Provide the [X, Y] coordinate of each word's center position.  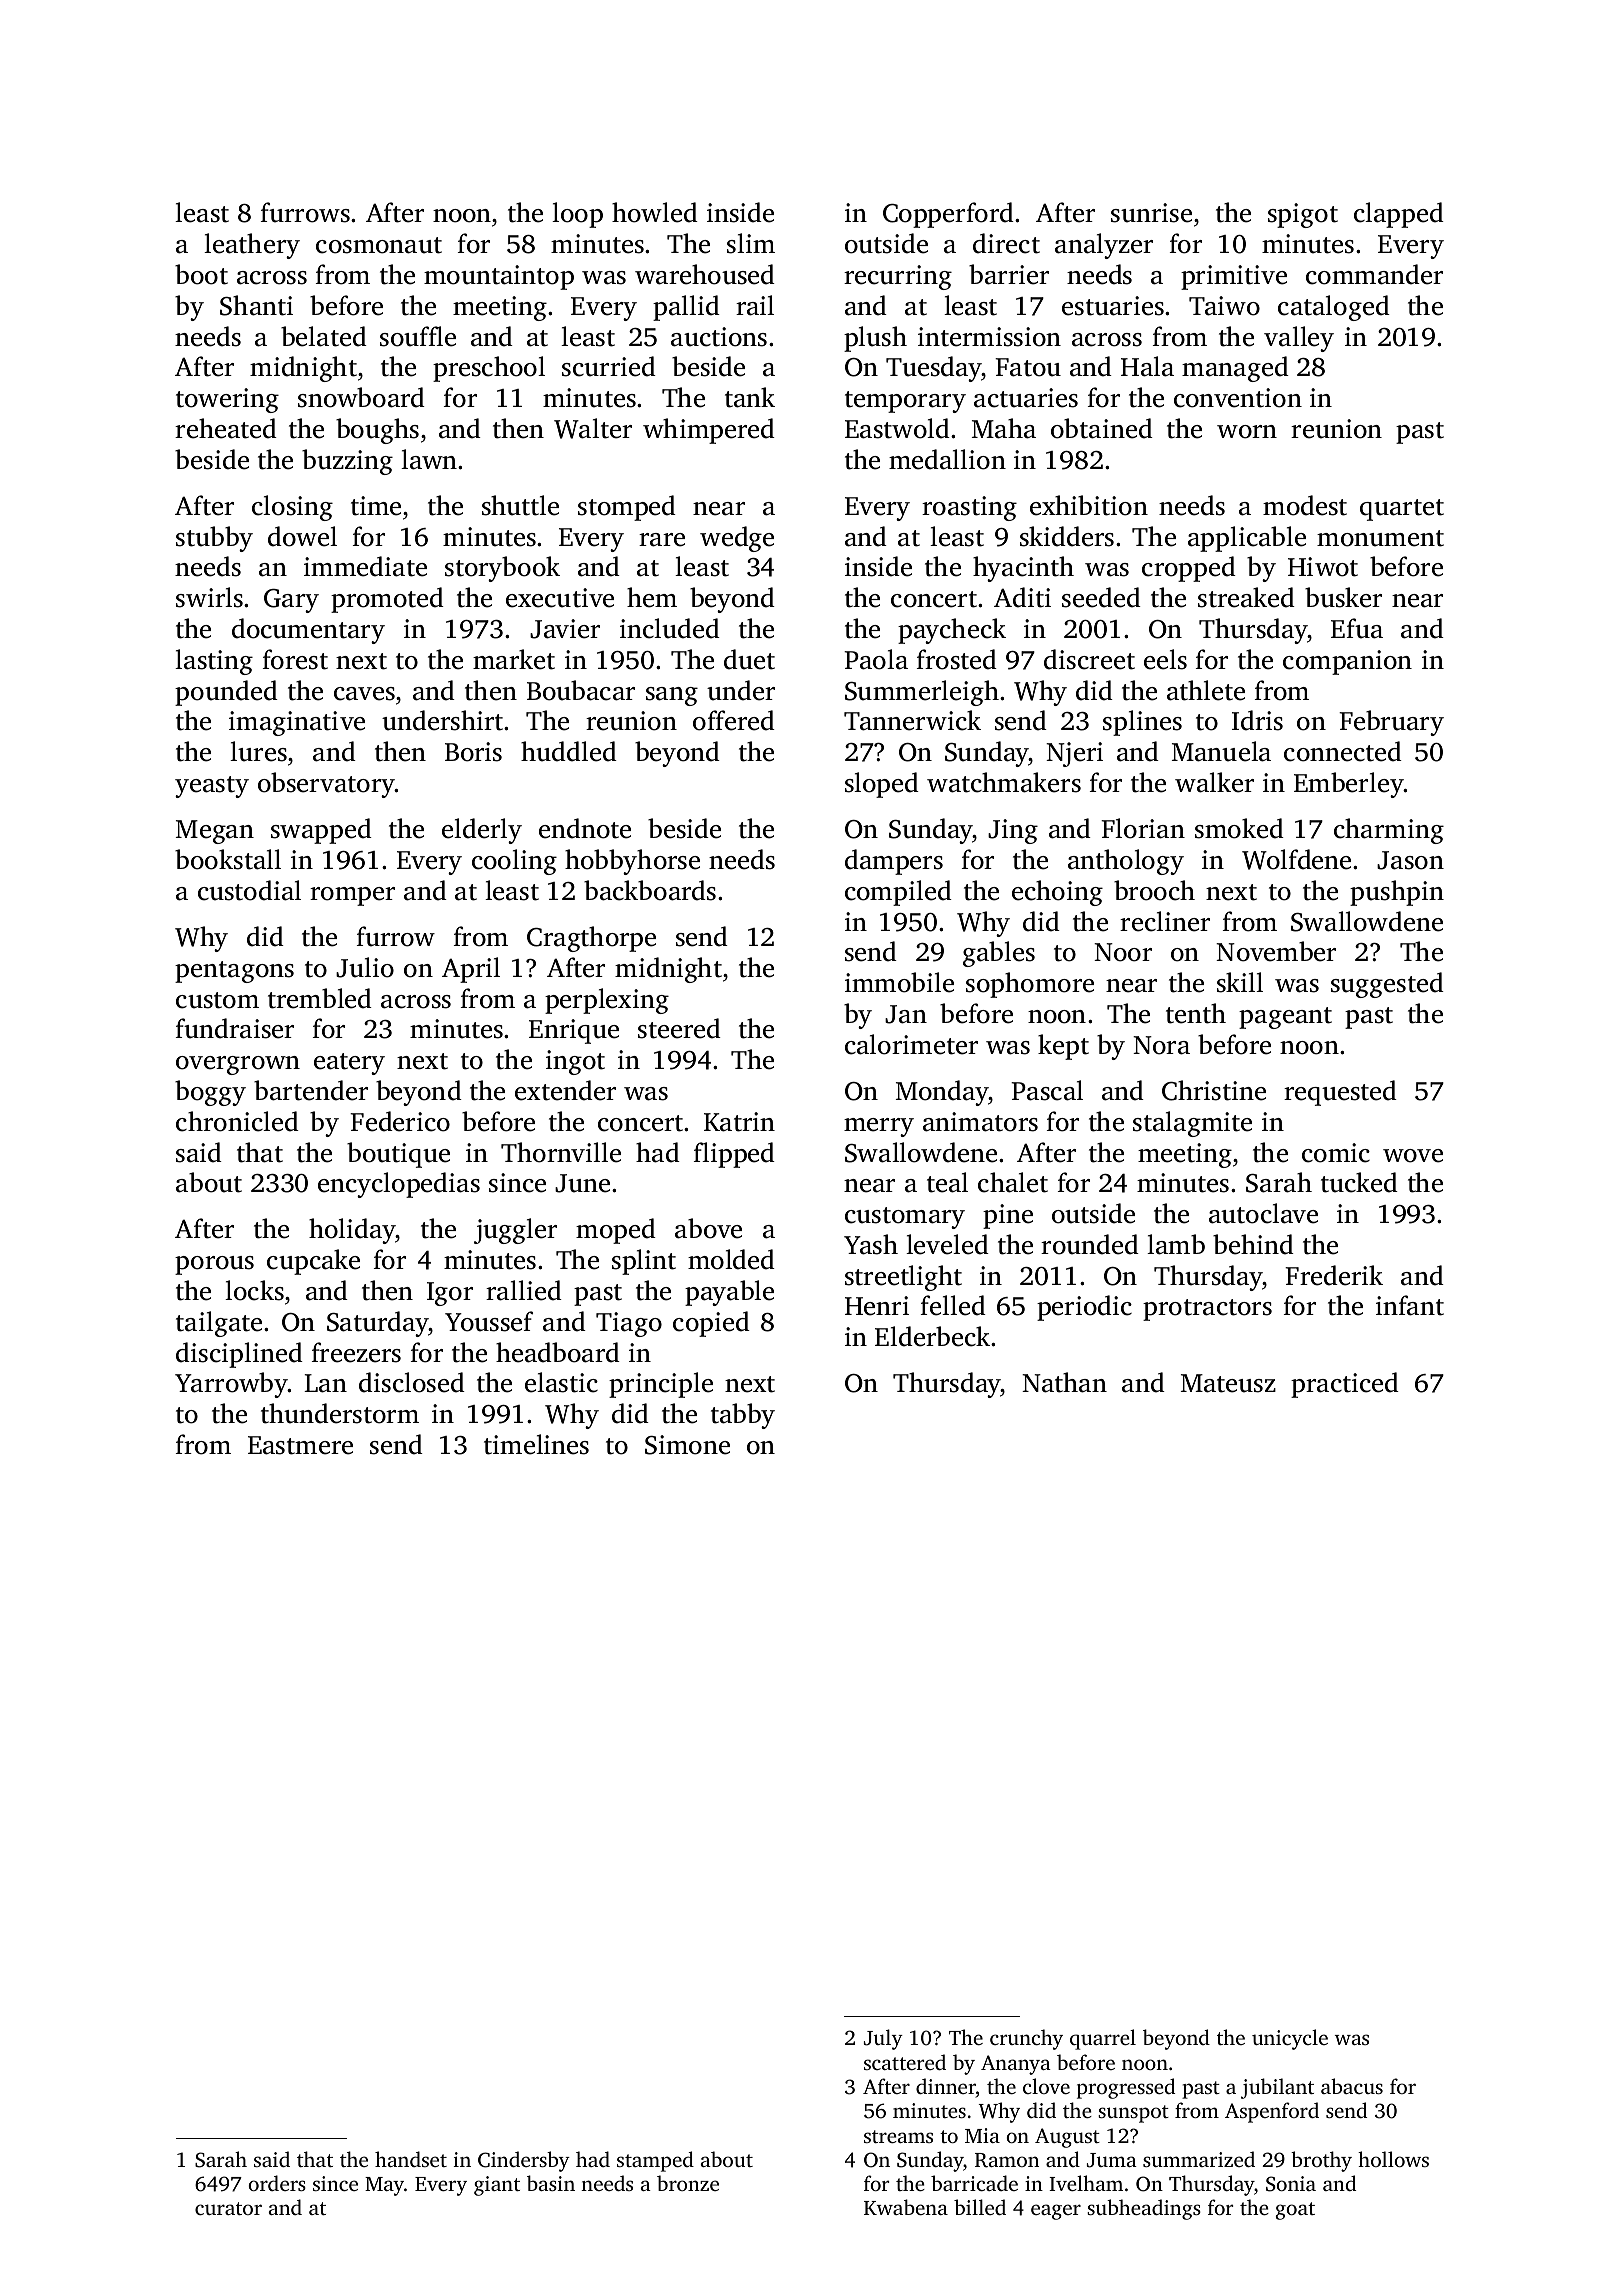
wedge [737, 539]
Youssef [489, 1321]
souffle [418, 336]
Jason [1410, 860]
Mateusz [1228, 1383]
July [883, 2039]
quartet [1402, 510]
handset [411, 2159]
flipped [734, 1155]
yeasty [212, 787]
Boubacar [581, 690]
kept [1063, 1047]
